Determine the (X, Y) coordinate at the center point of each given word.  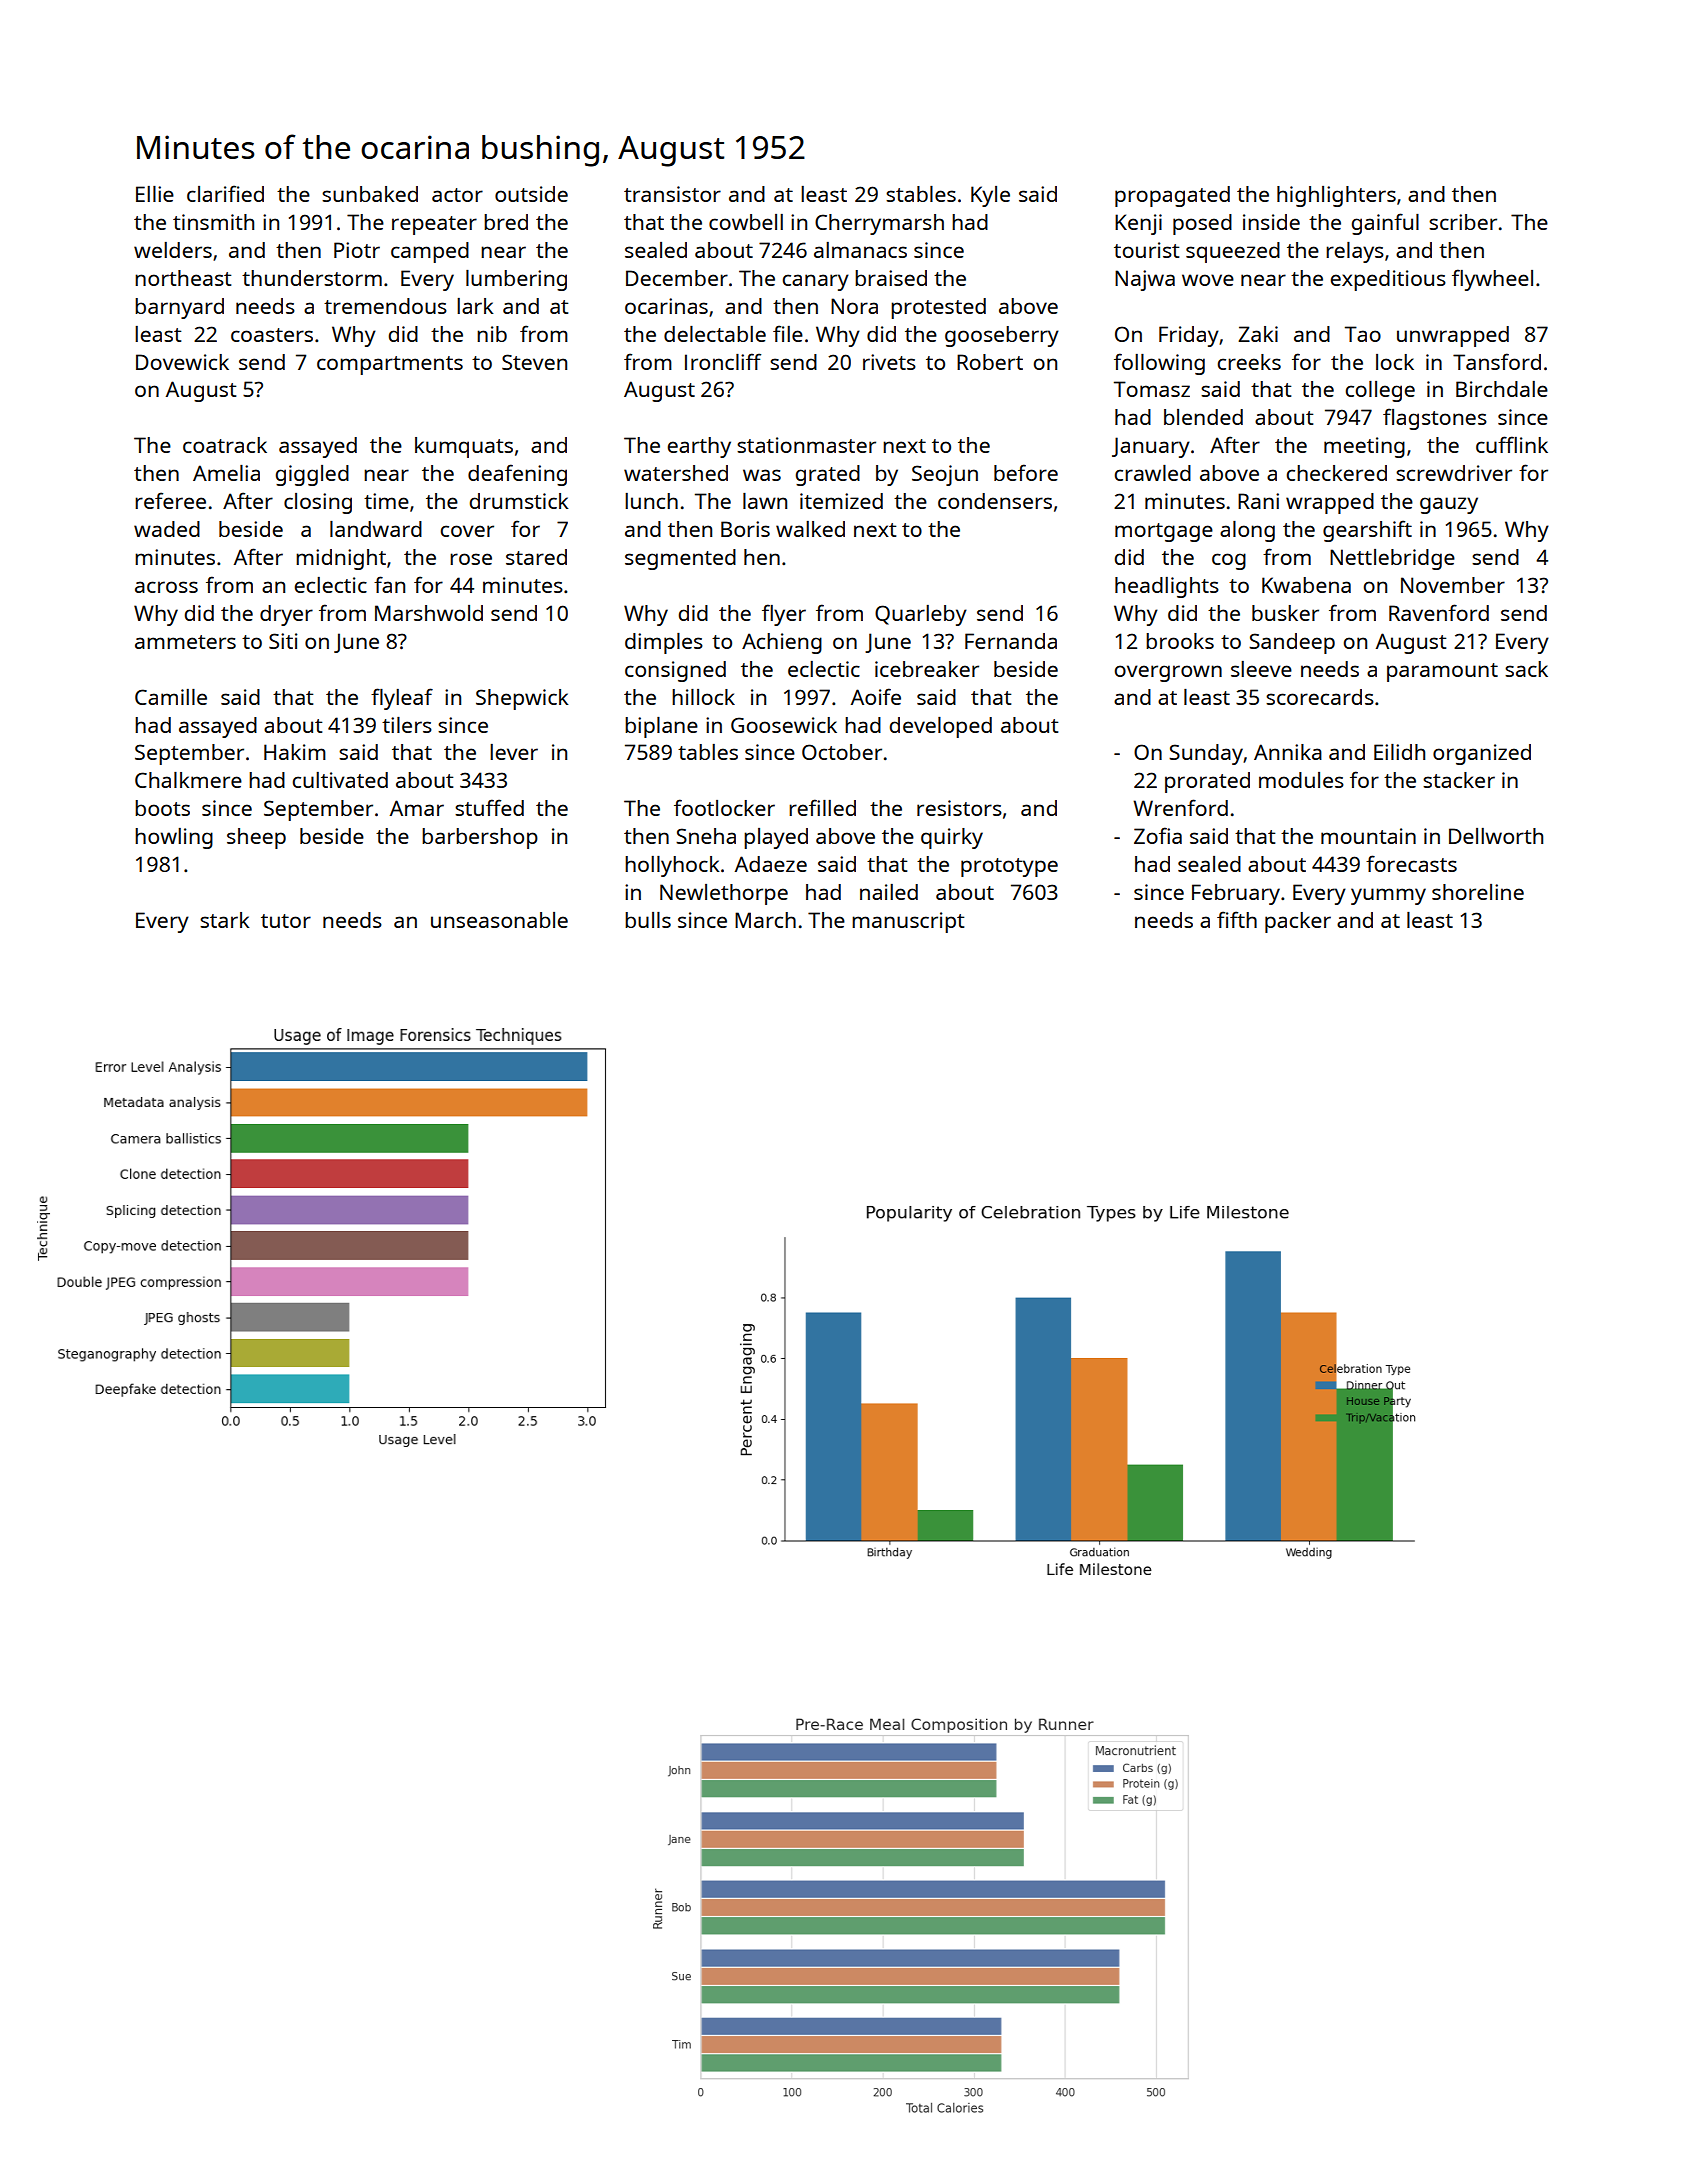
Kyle (990, 196)
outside (531, 194)
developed (941, 727)
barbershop (480, 838)
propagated (1172, 196)
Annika (1288, 752)
